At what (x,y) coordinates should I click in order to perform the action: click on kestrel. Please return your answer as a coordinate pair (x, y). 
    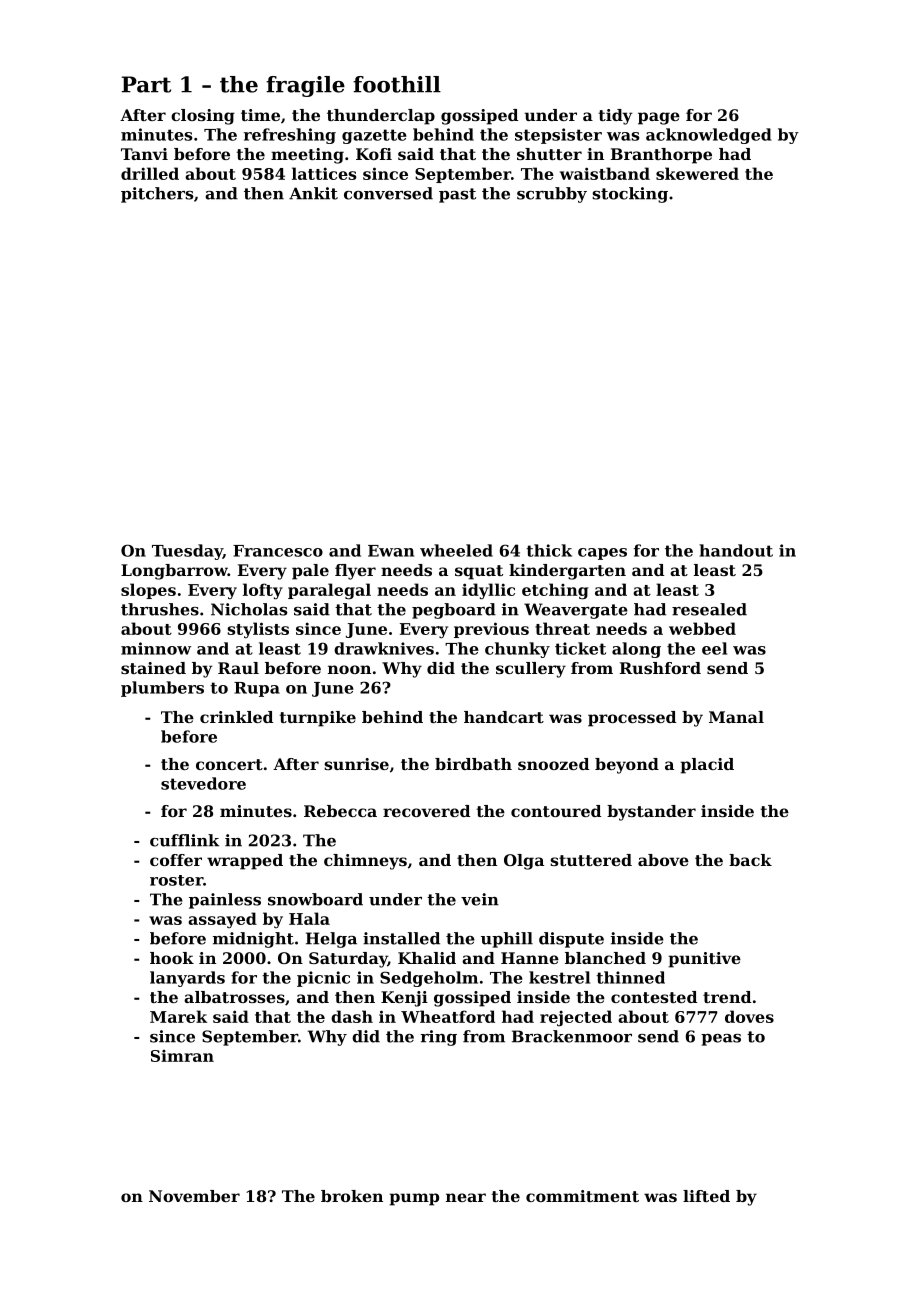
    Looking at the image, I should click on (559, 977).
